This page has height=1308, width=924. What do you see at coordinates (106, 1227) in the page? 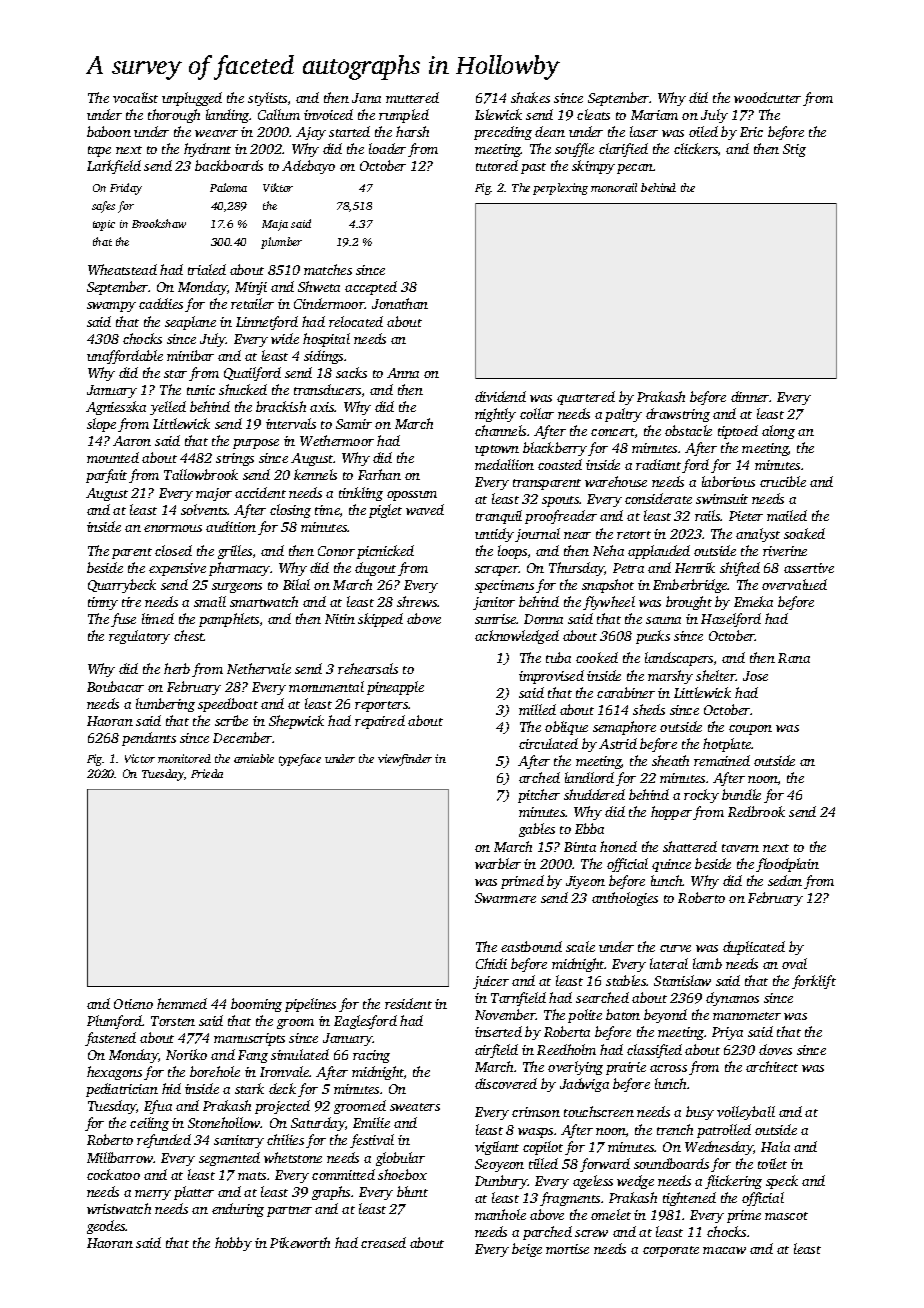
I see `geodes` at bounding box center [106, 1227].
